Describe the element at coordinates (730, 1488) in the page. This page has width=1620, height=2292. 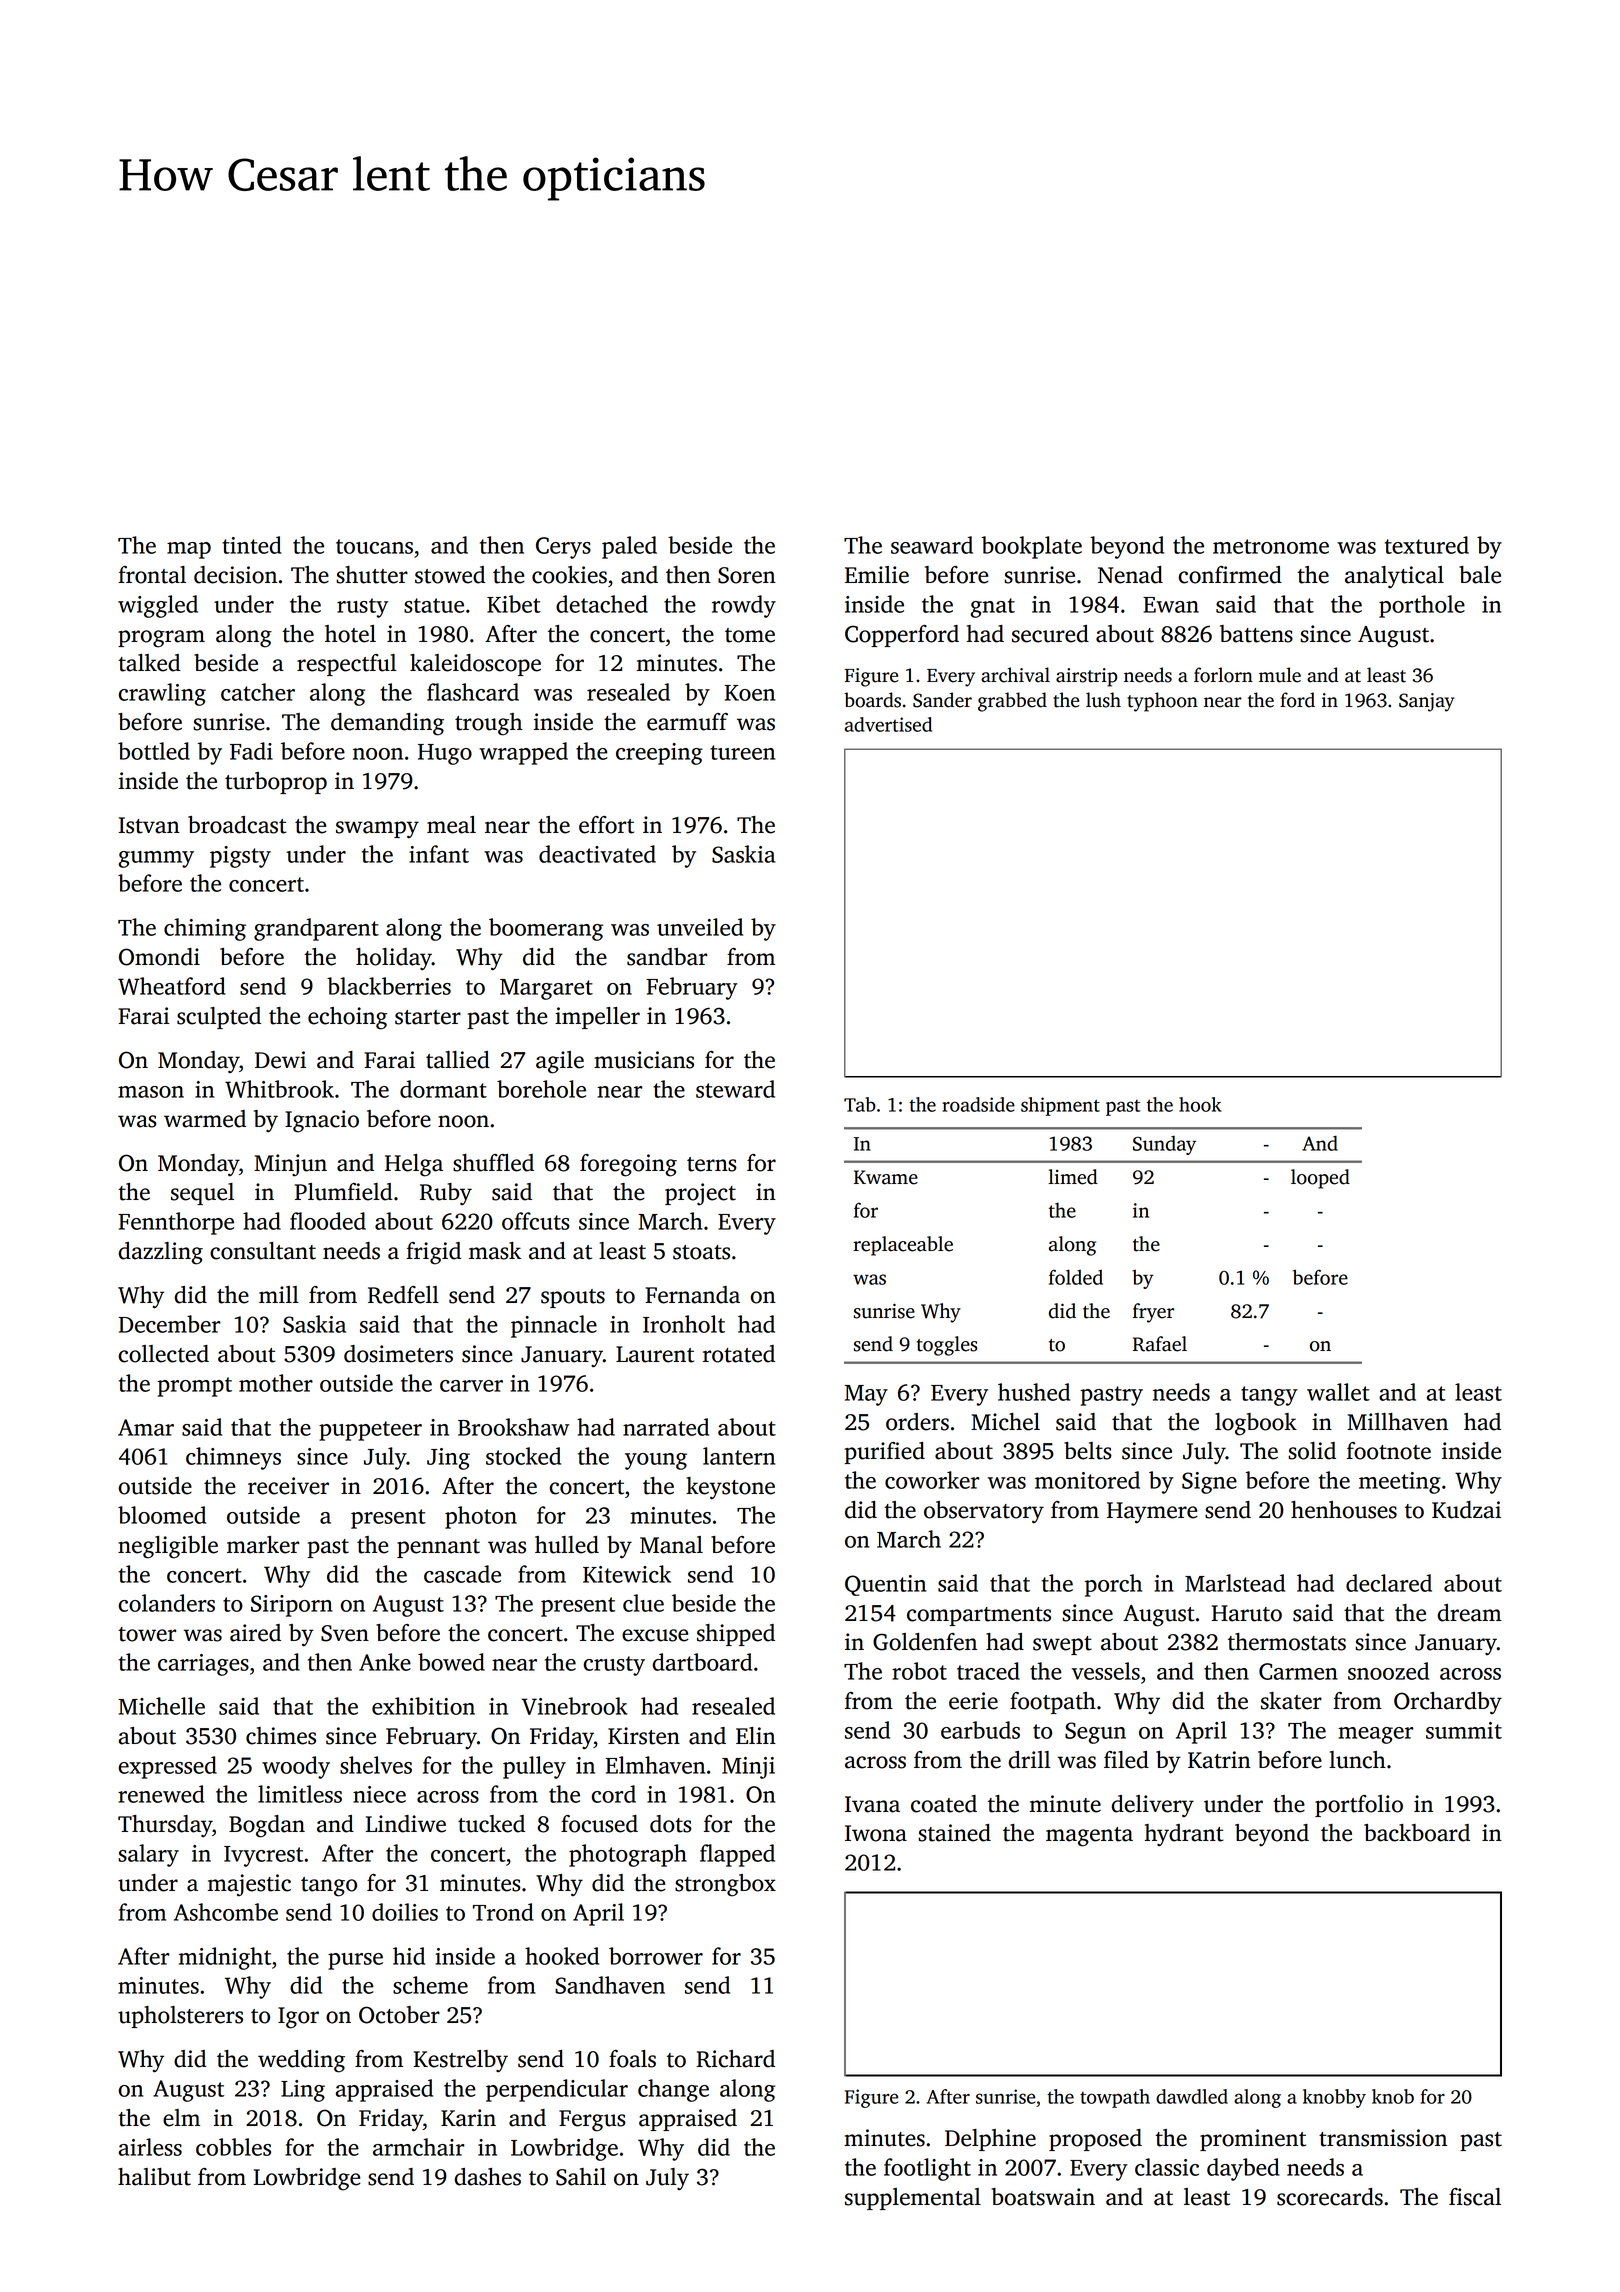
I see `keystone` at that location.
